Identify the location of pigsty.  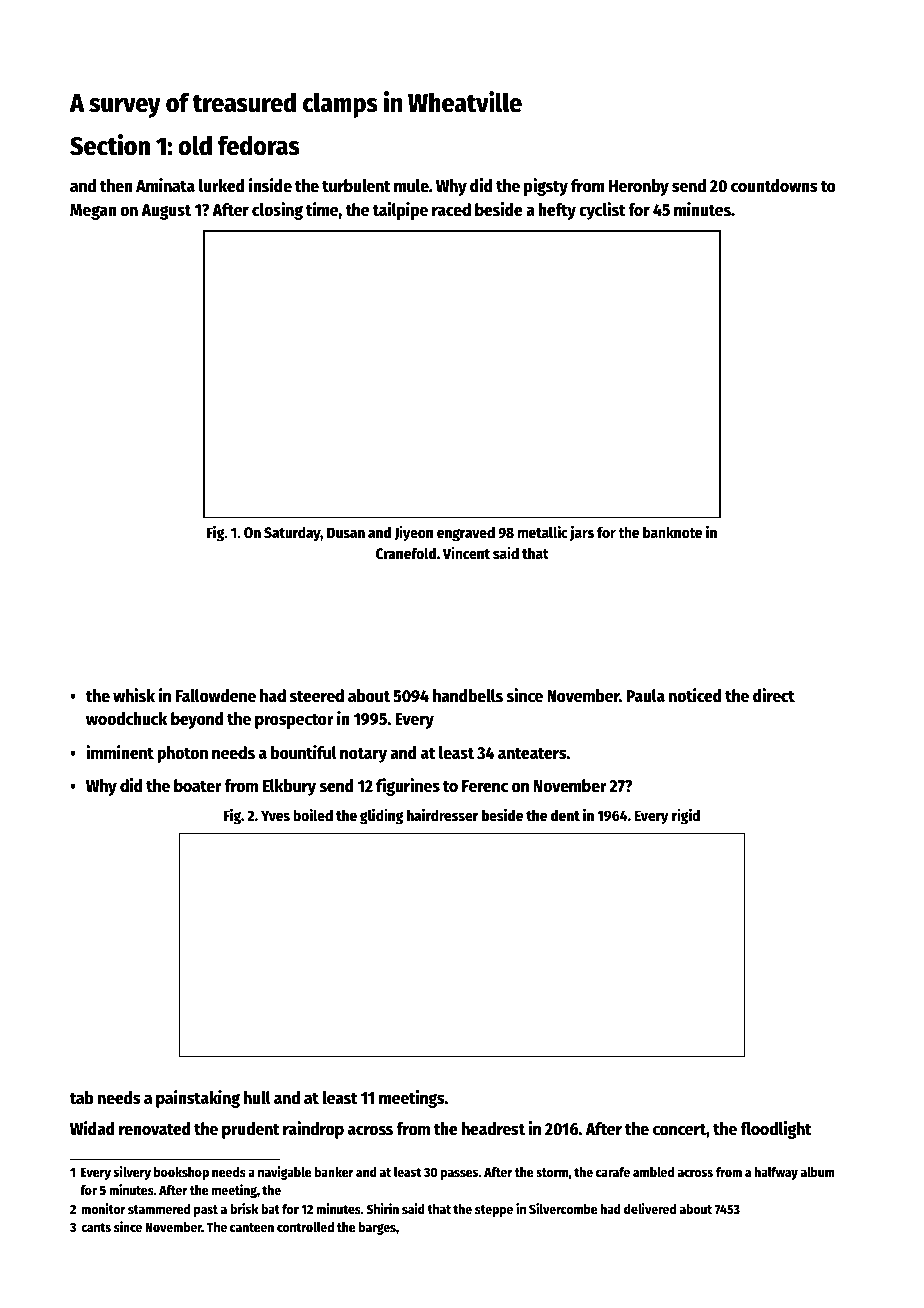
(546, 187).
